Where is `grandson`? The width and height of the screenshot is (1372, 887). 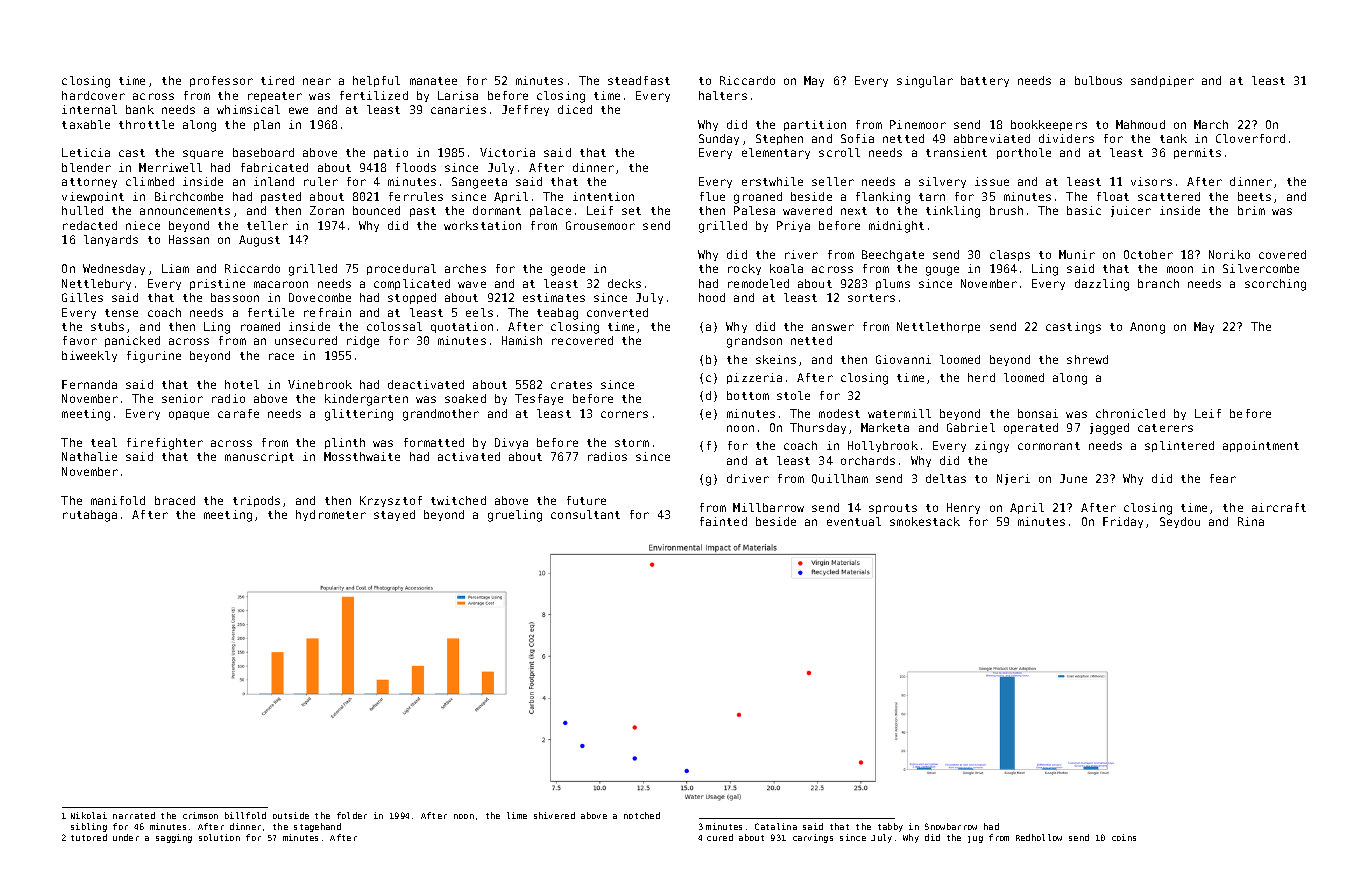 grandson is located at coordinates (754, 342).
